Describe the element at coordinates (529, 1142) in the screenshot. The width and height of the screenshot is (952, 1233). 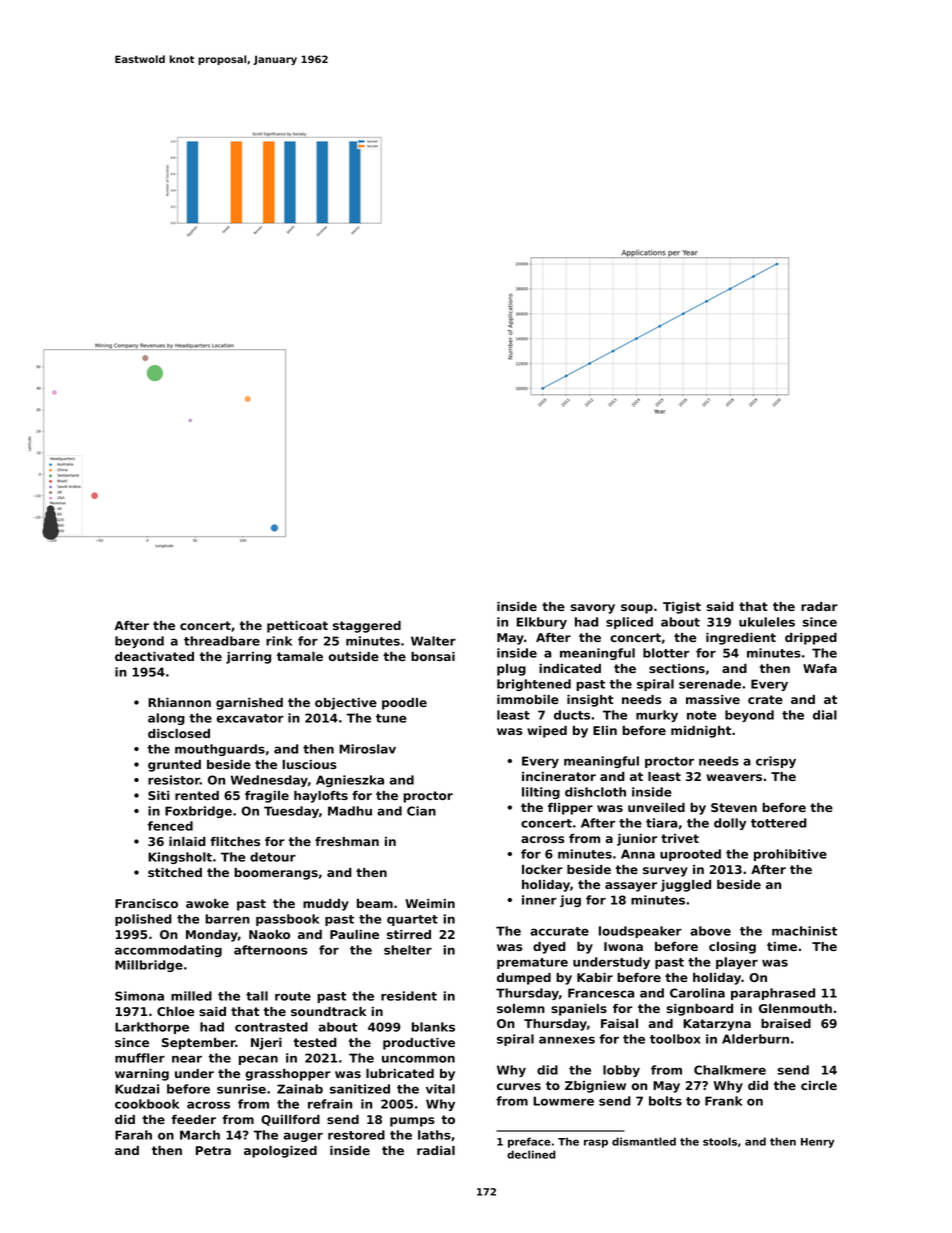
I see `preface` at that location.
